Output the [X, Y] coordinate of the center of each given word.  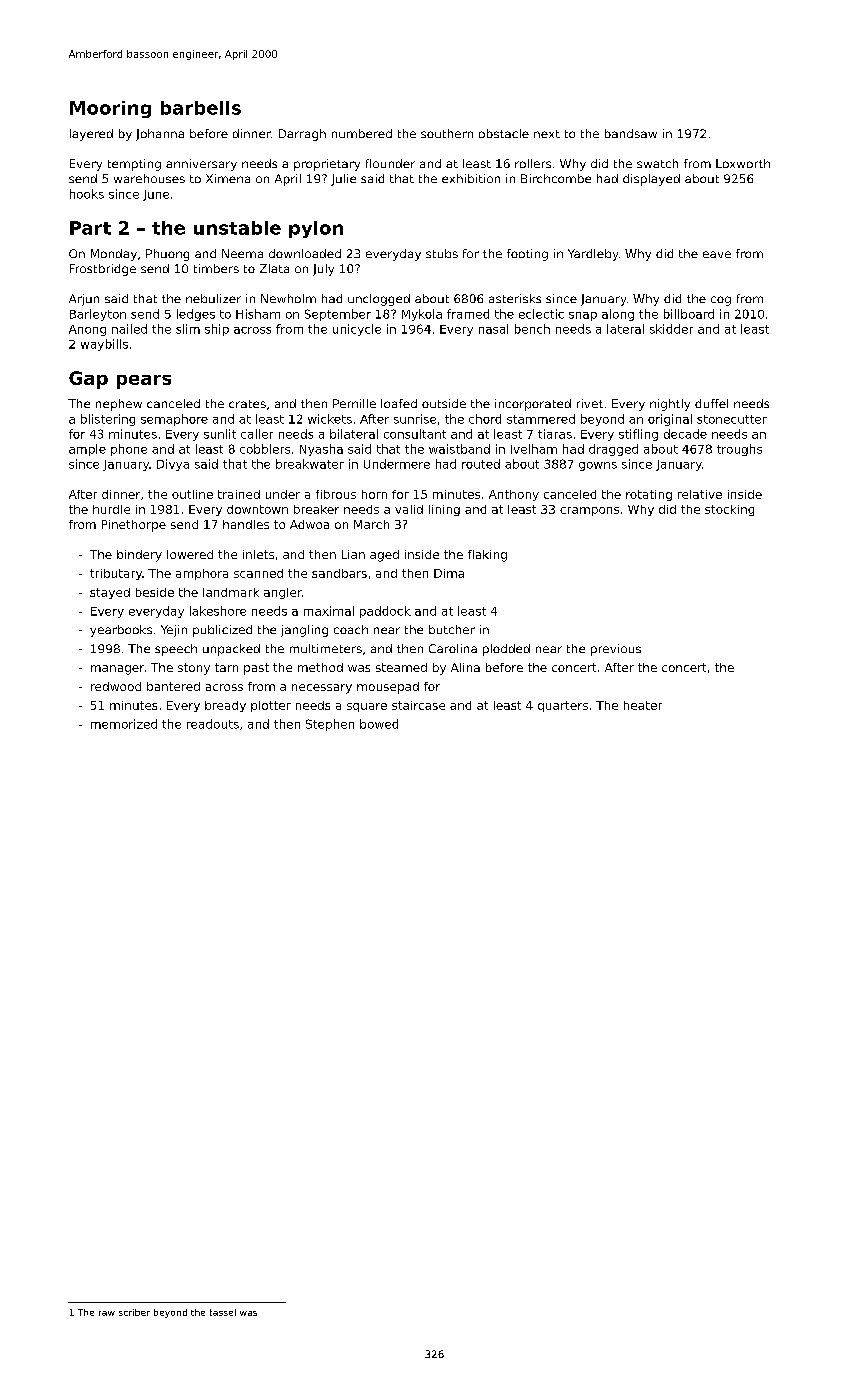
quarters [563, 706]
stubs [442, 253]
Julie [343, 180]
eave [717, 254]
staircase [418, 705]
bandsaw [631, 133]
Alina [465, 667]
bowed [379, 724]
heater [643, 705]
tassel [223, 1312]
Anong [87, 330]
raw [107, 1313]
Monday [114, 255]
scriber [134, 1312]
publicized [222, 631]
